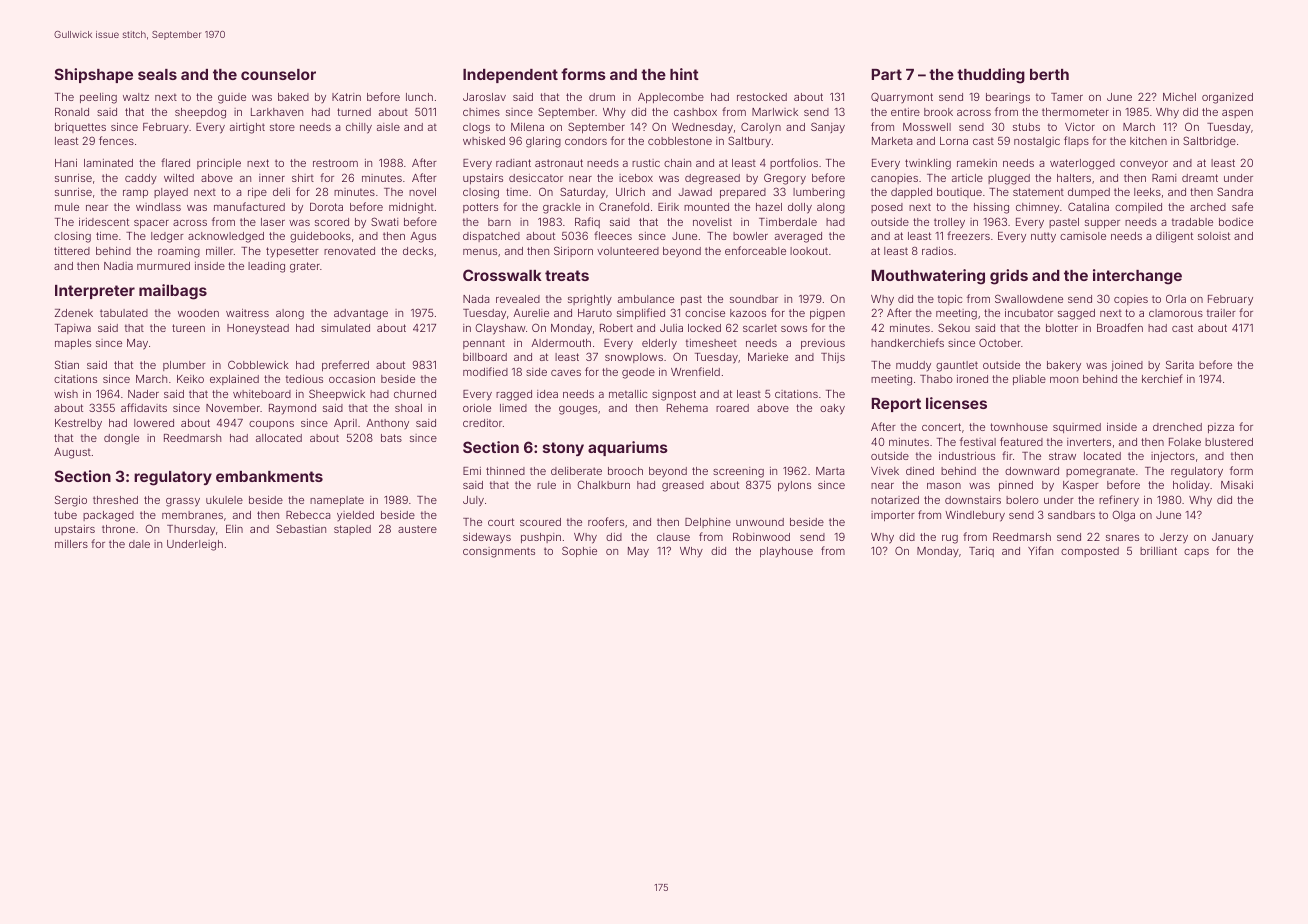 This screenshot has width=1308, height=924. Describe the element at coordinates (606, 521) in the screenshot. I see `roofers` at that location.
